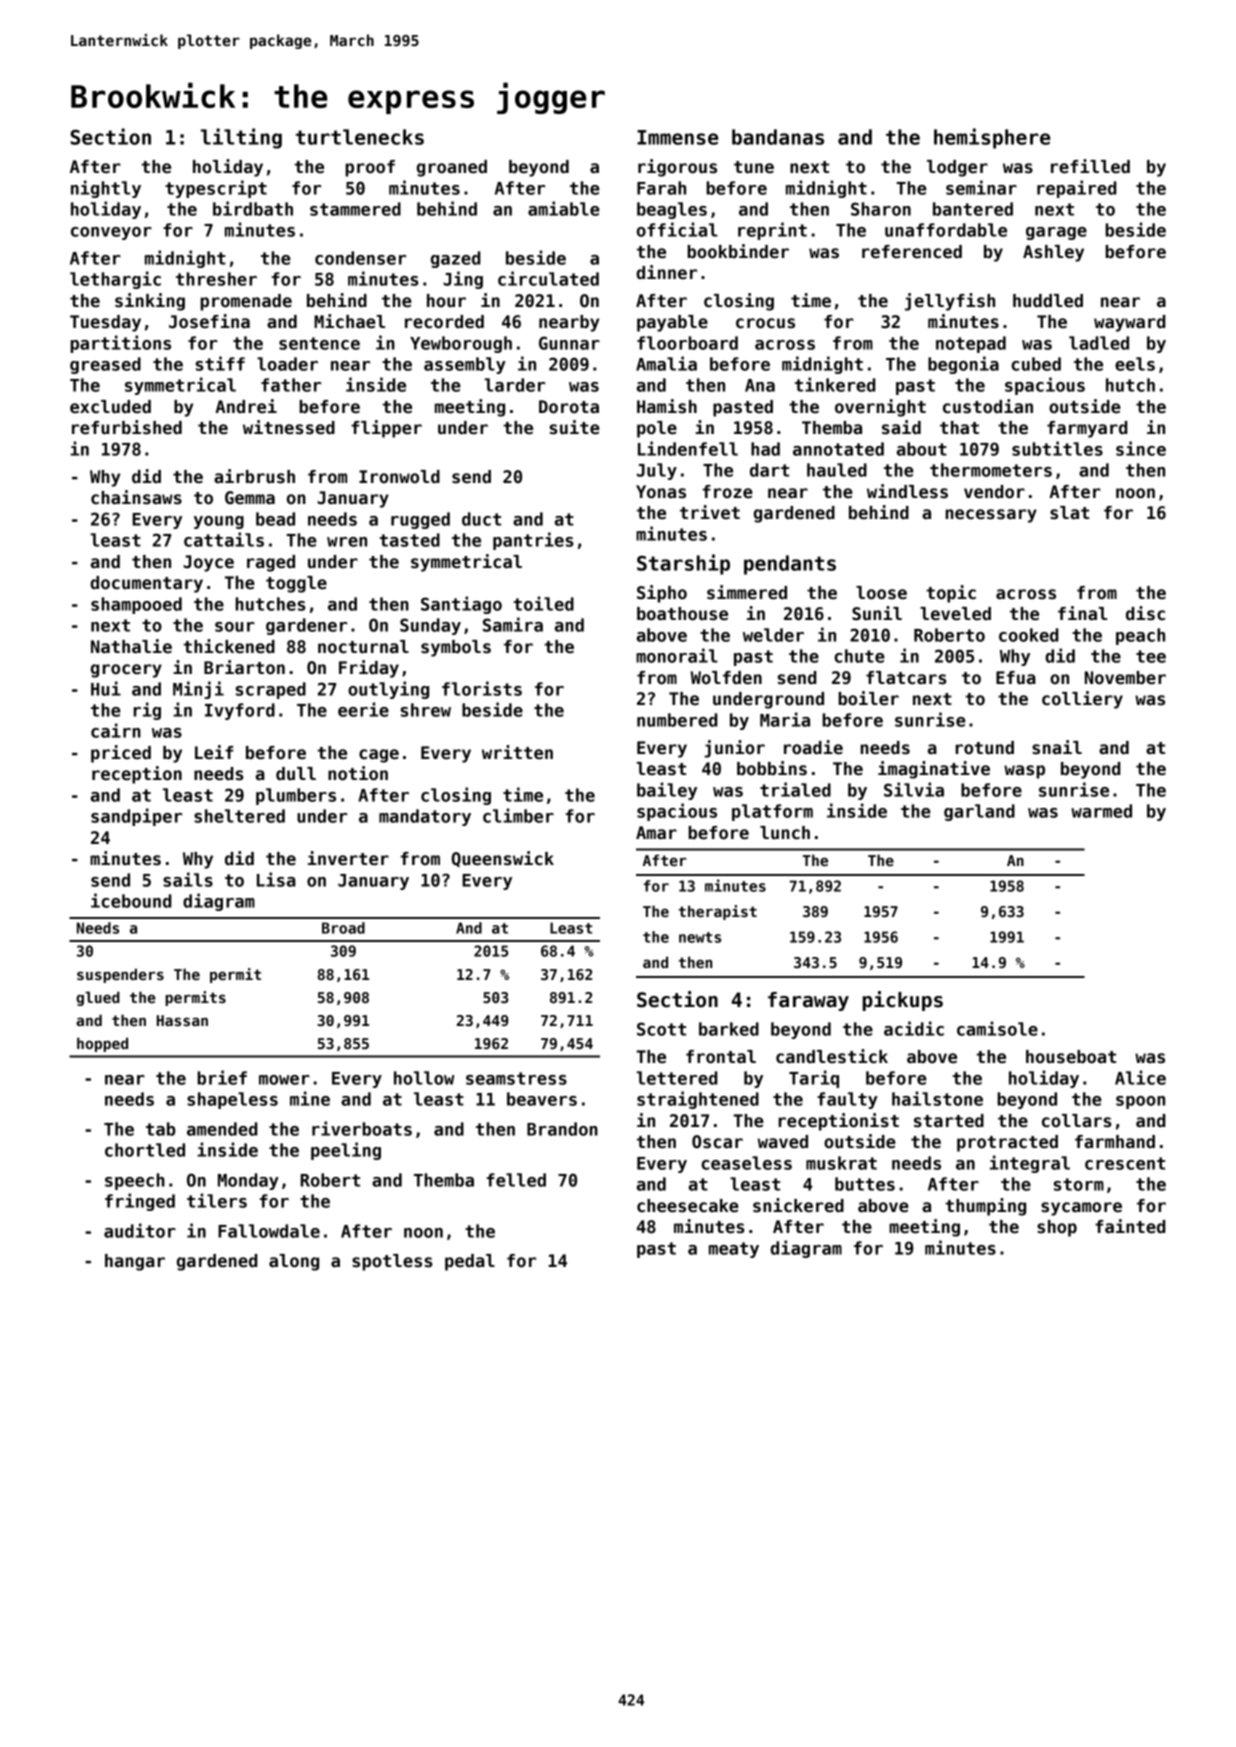 The width and height of the document is (1236, 1747). I want to click on Scott, so click(661, 1029).
